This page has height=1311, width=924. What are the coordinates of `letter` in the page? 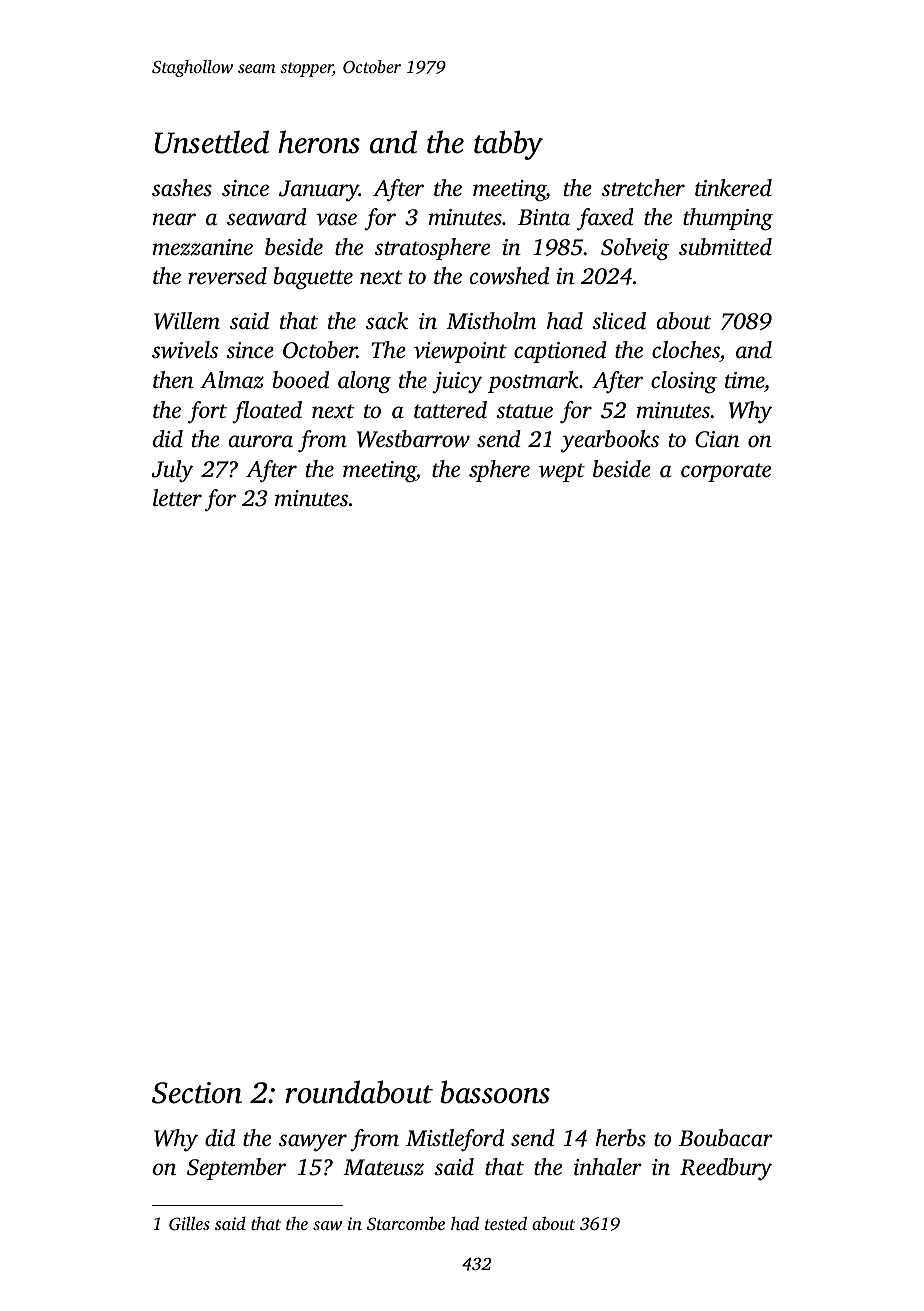 It's located at (177, 497).
